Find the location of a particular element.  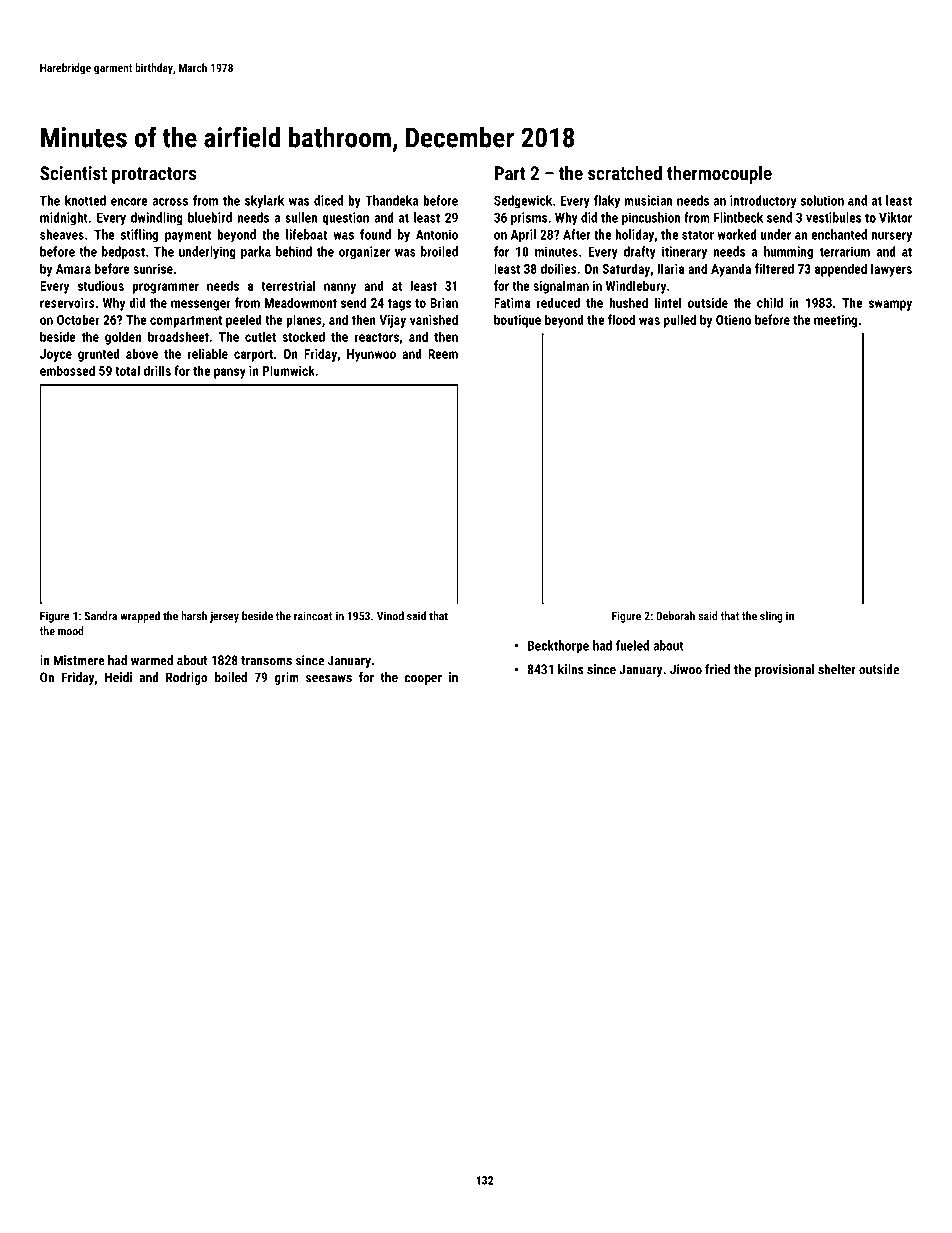

Heidi is located at coordinates (118, 677).
